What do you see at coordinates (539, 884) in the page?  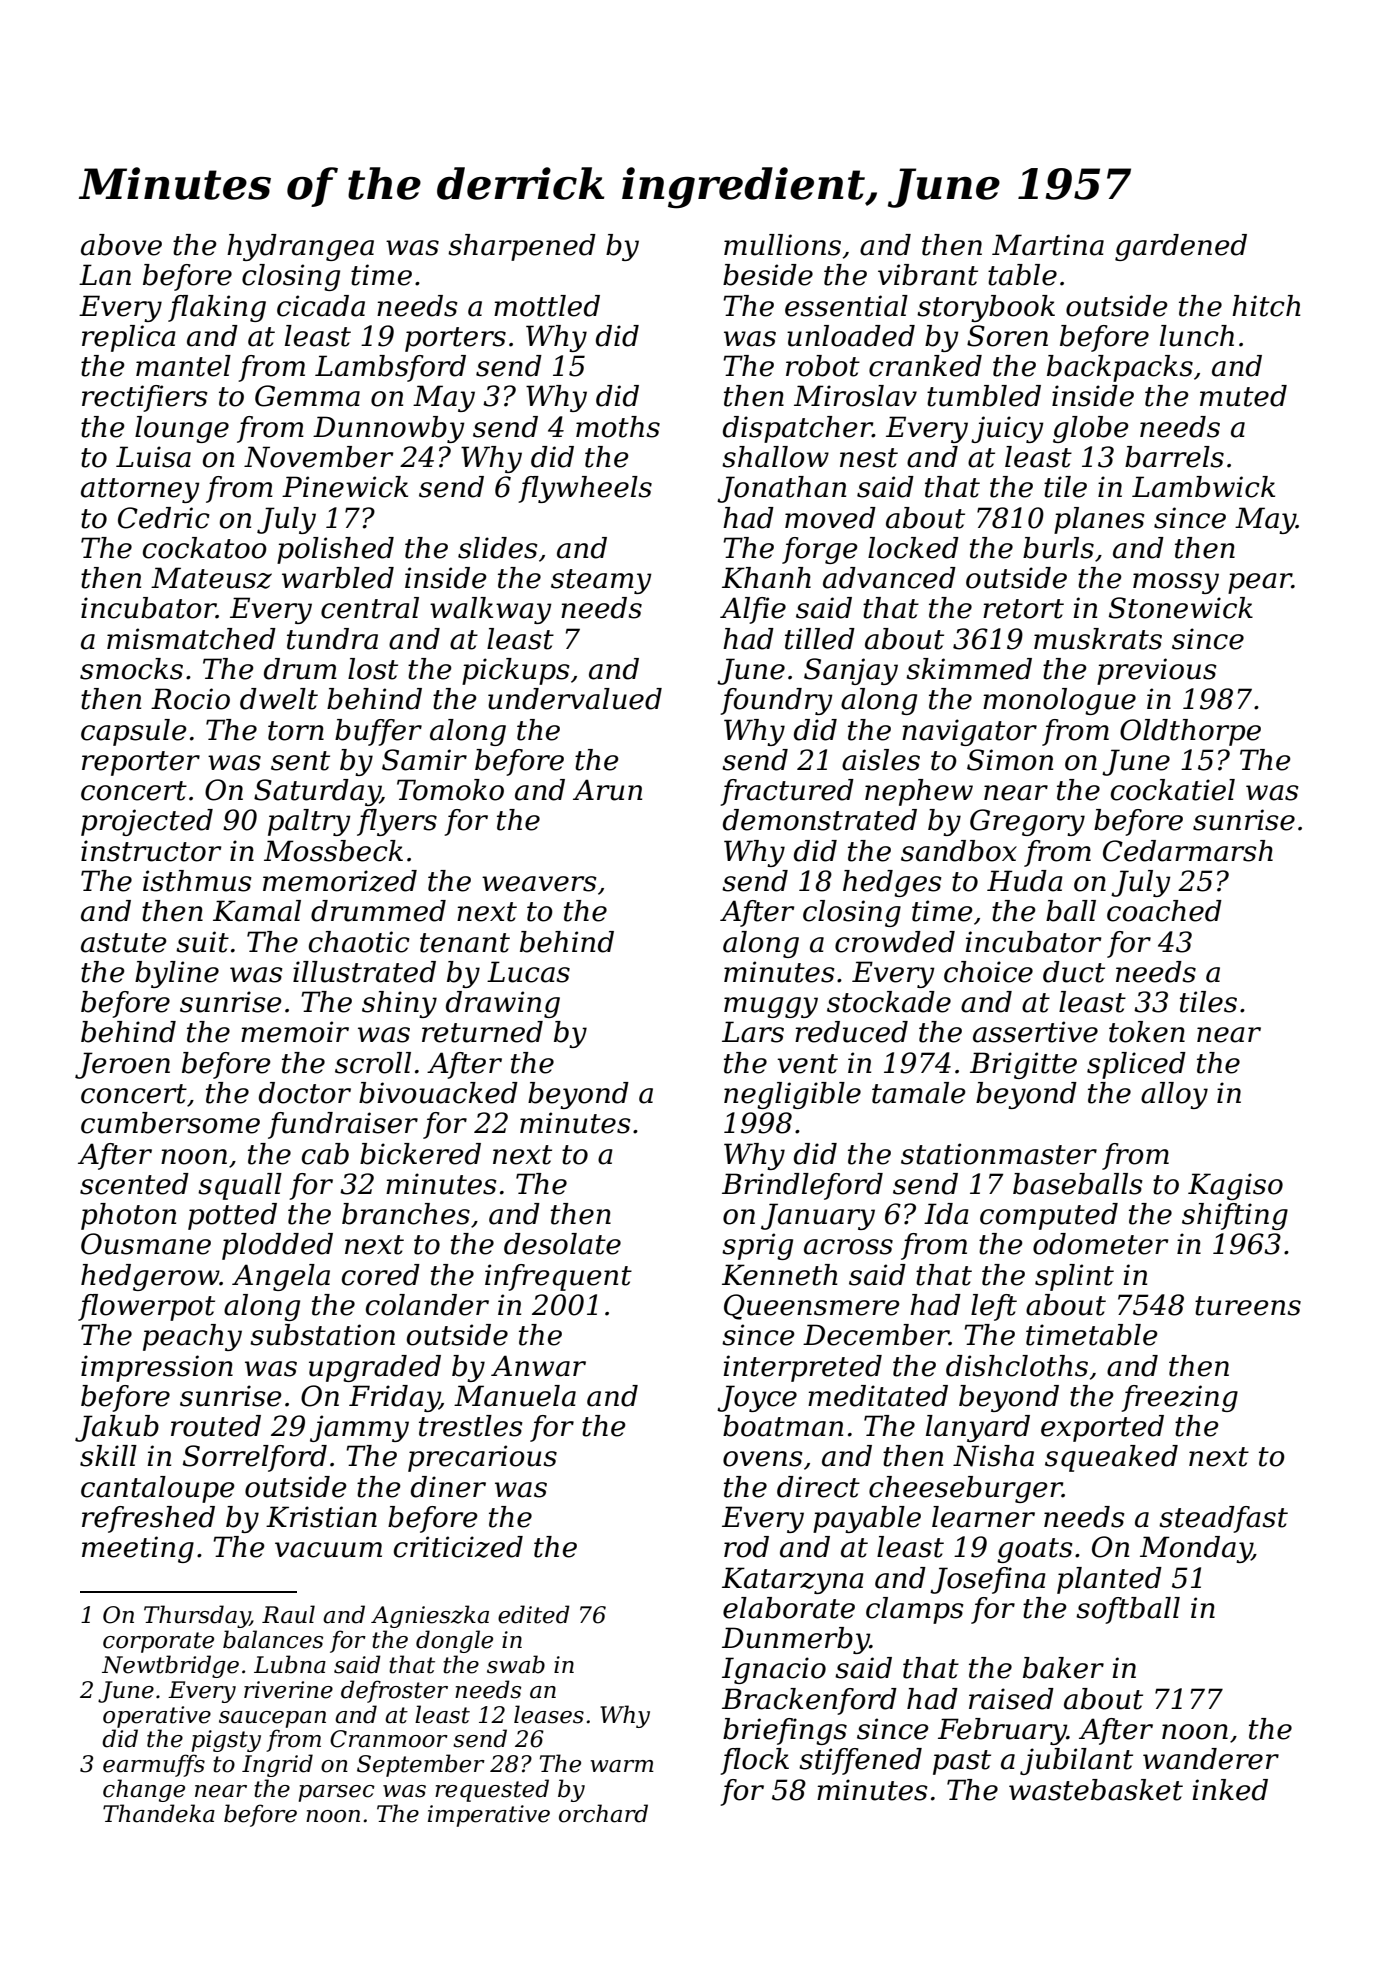 I see `weavers` at bounding box center [539, 884].
